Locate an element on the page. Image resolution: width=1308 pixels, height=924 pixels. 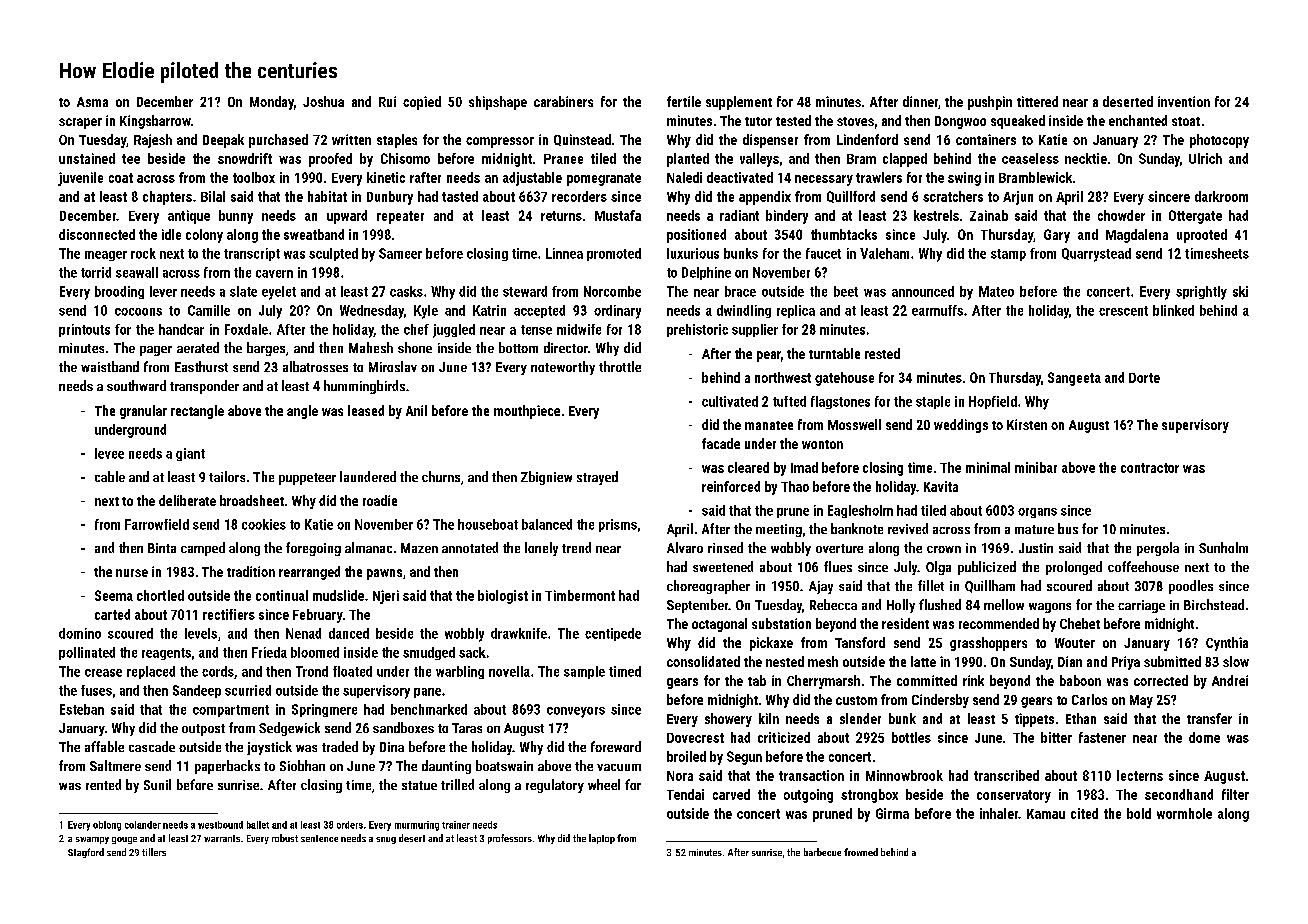
invention is located at coordinates (1184, 101).
